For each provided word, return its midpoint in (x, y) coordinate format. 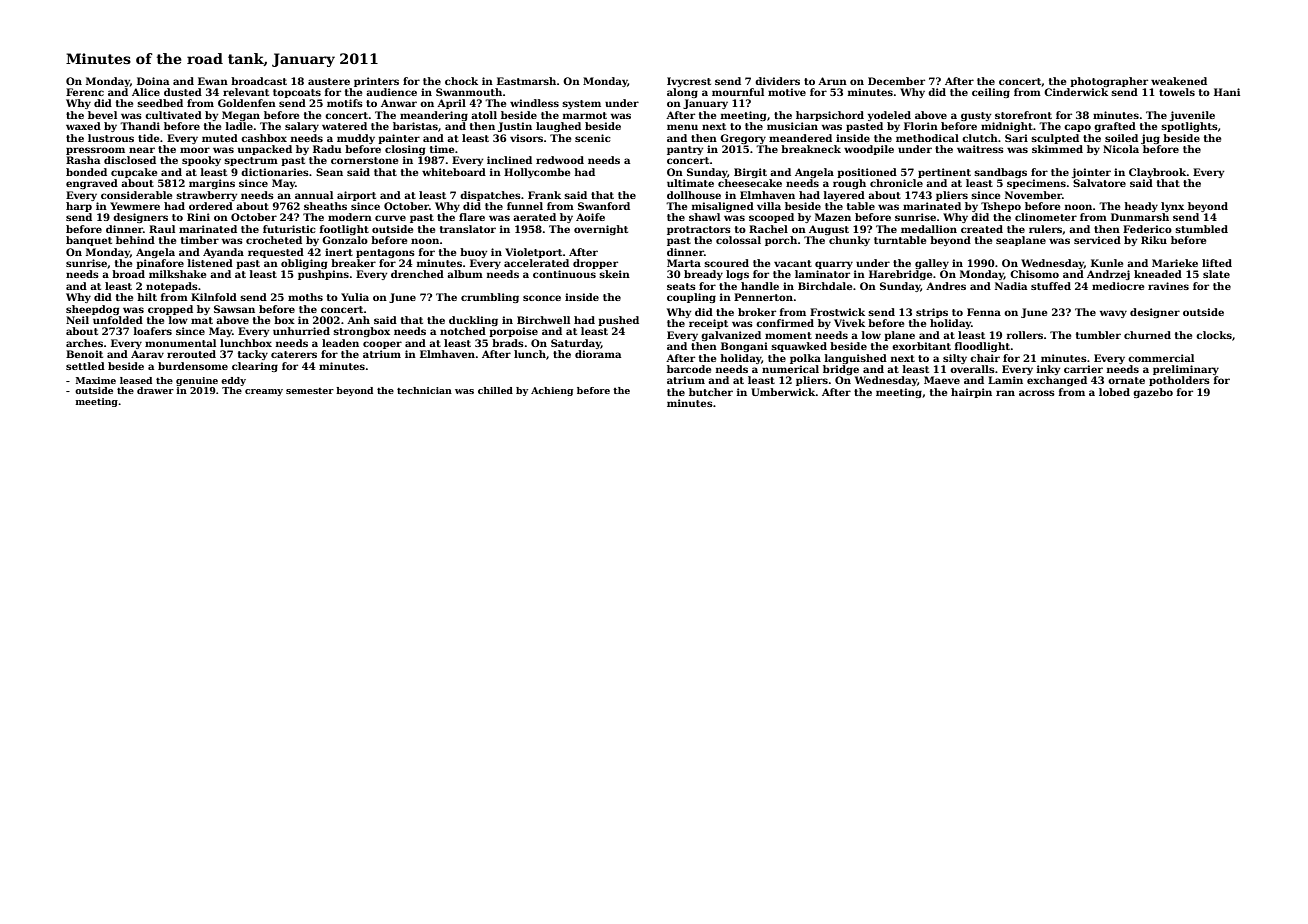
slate (1216, 274)
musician (792, 126)
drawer (155, 390)
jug (1150, 139)
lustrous (111, 138)
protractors (699, 230)
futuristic (289, 229)
